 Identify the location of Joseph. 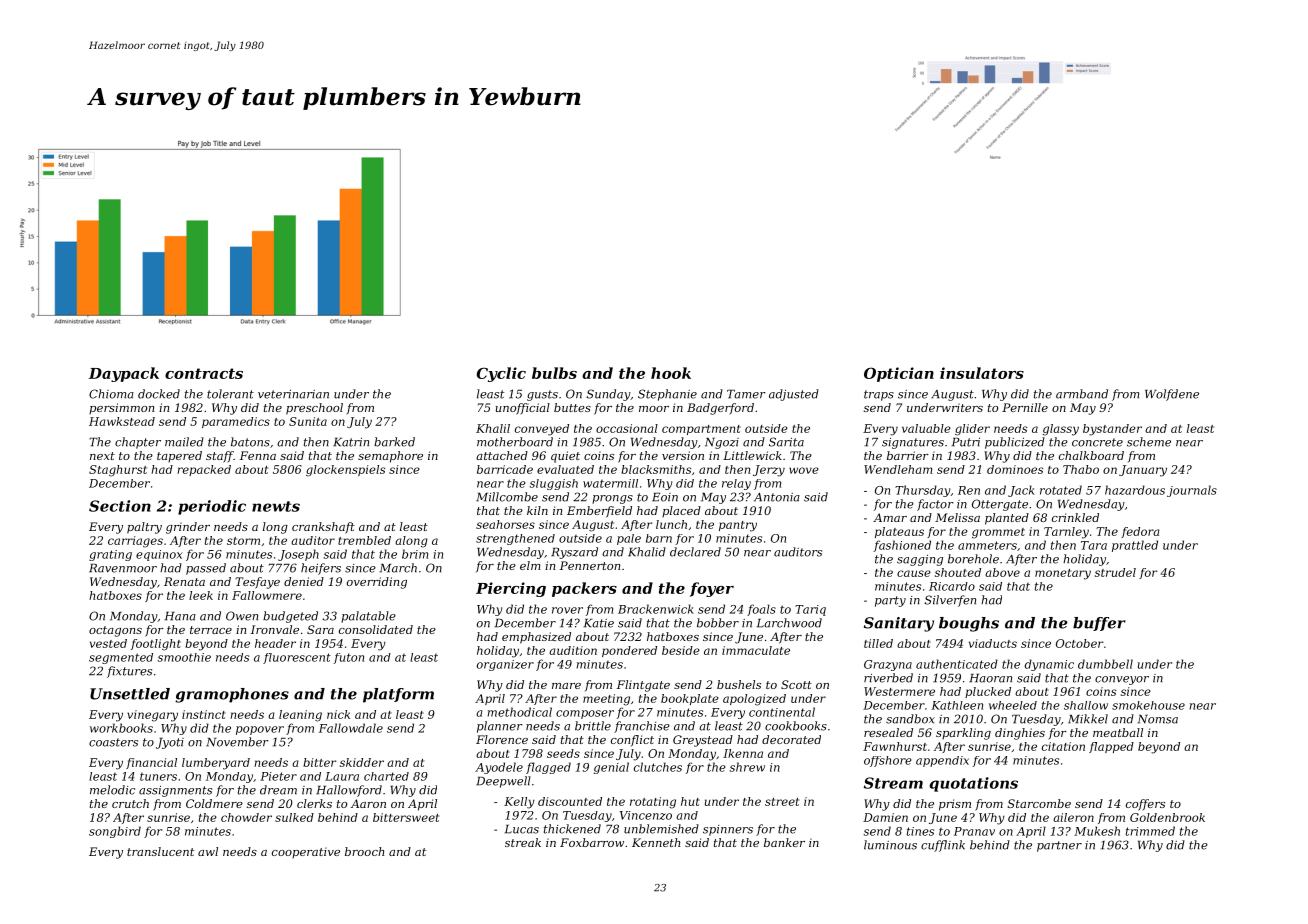
(298, 555).
